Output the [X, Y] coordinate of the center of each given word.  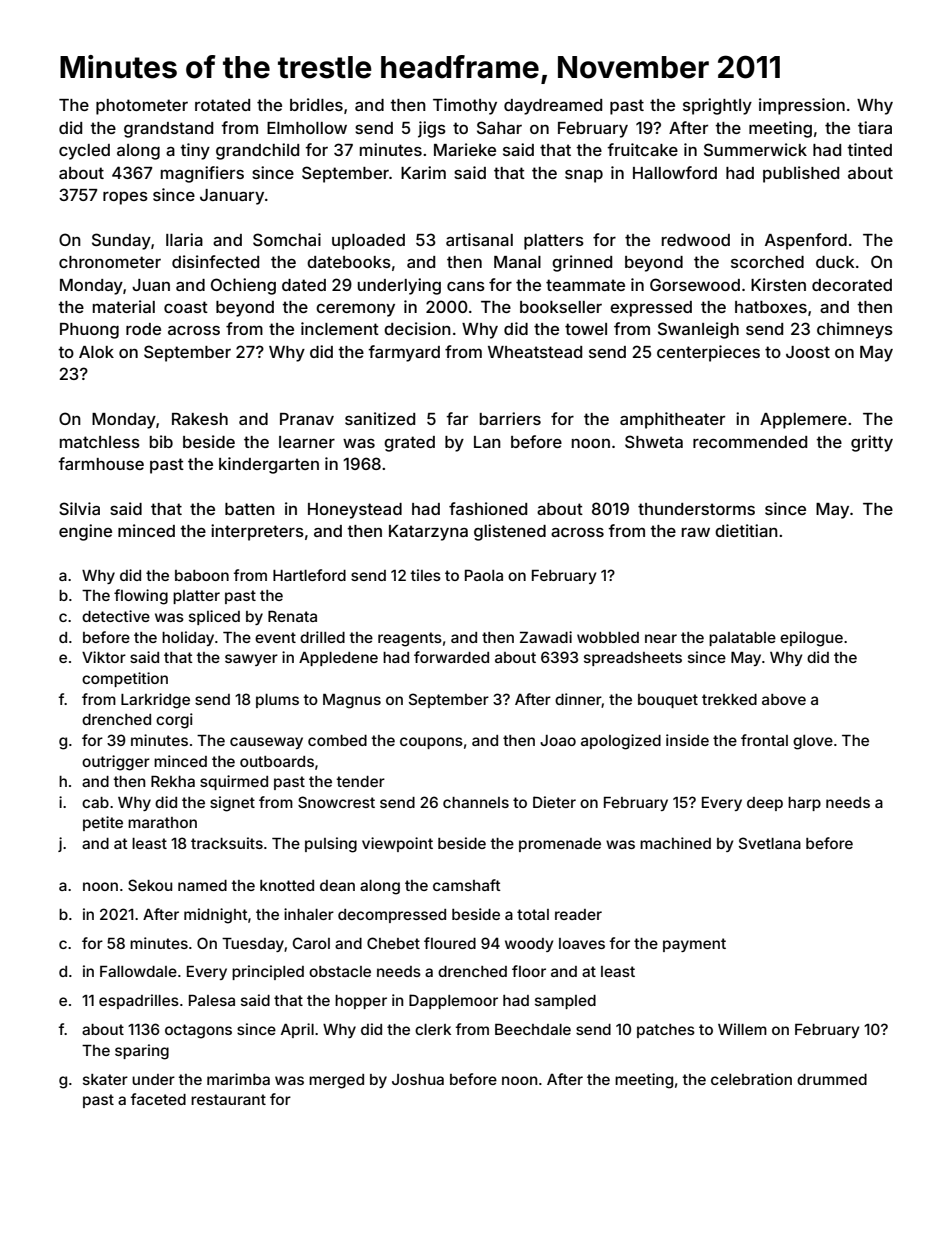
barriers [510, 418]
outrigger [116, 763]
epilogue [811, 639]
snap [584, 176]
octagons [198, 1031]
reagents [410, 639]
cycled [84, 152]
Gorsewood [695, 284]
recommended [750, 442]
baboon [202, 575]
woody [529, 945]
